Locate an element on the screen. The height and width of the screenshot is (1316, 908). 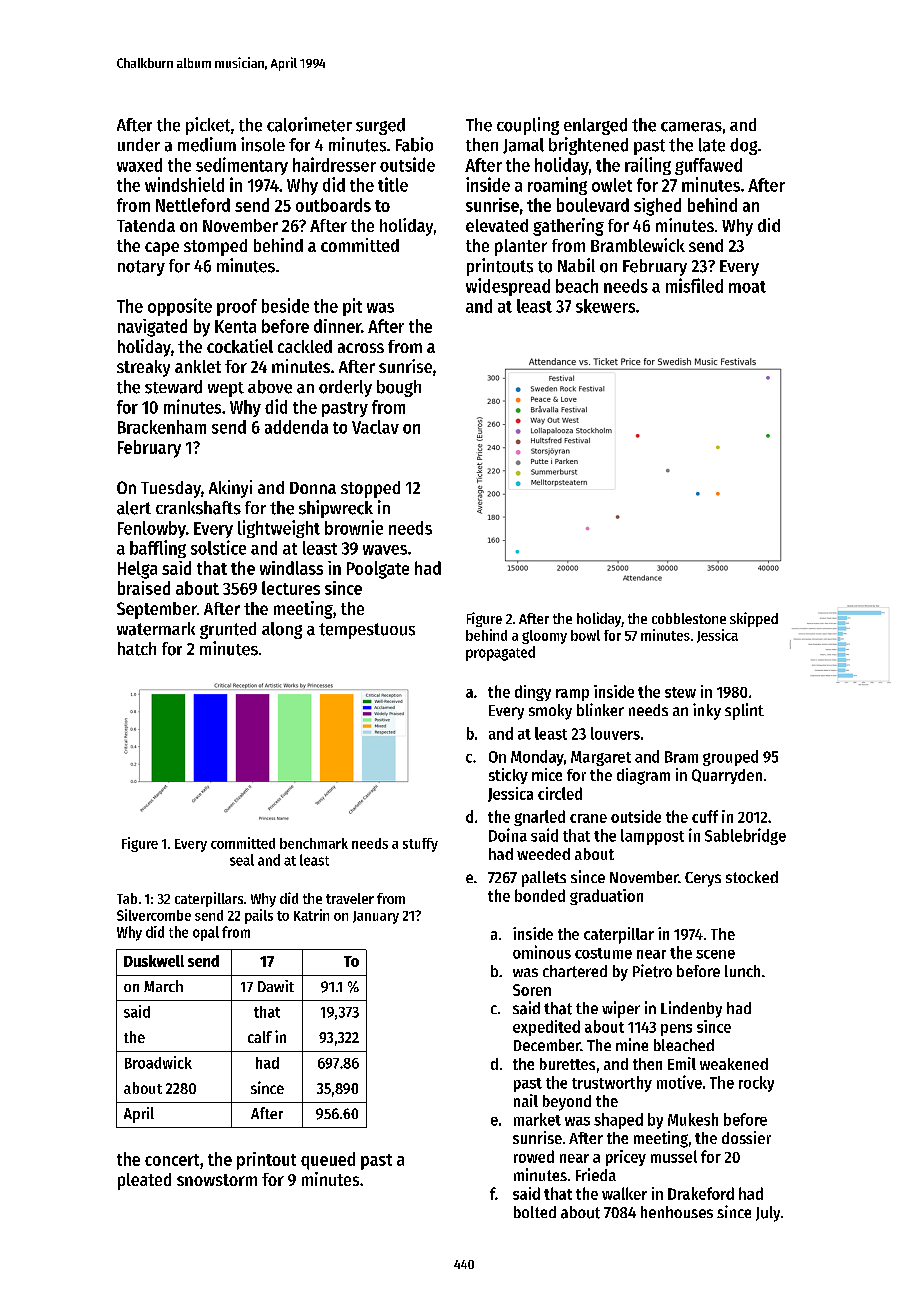
proof is located at coordinates (237, 307).
